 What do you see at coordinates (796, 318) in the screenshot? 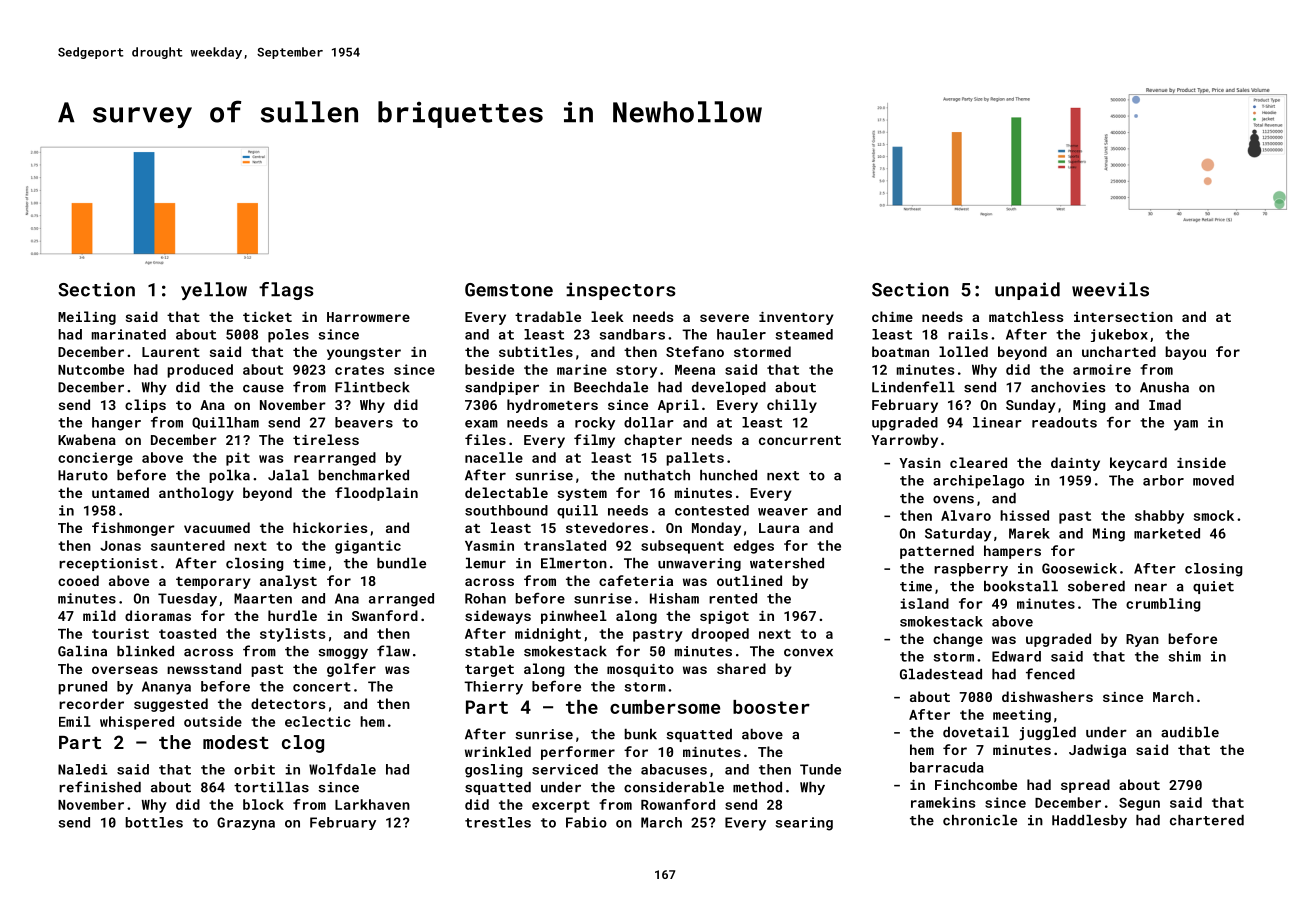
I see `inventory` at bounding box center [796, 318].
